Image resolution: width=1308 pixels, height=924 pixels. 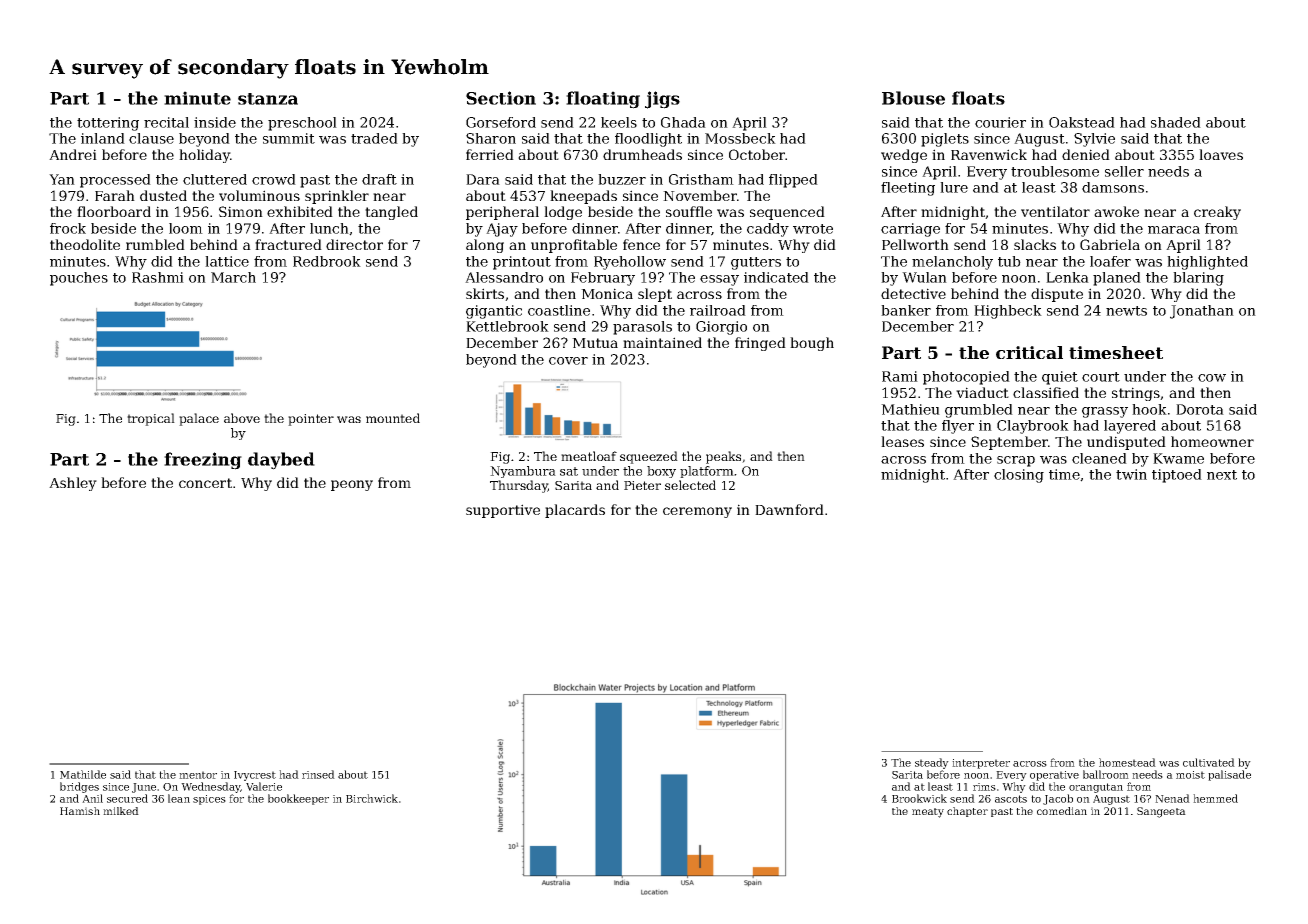 What do you see at coordinates (255, 776) in the screenshot?
I see `Ivycrest` at bounding box center [255, 776].
